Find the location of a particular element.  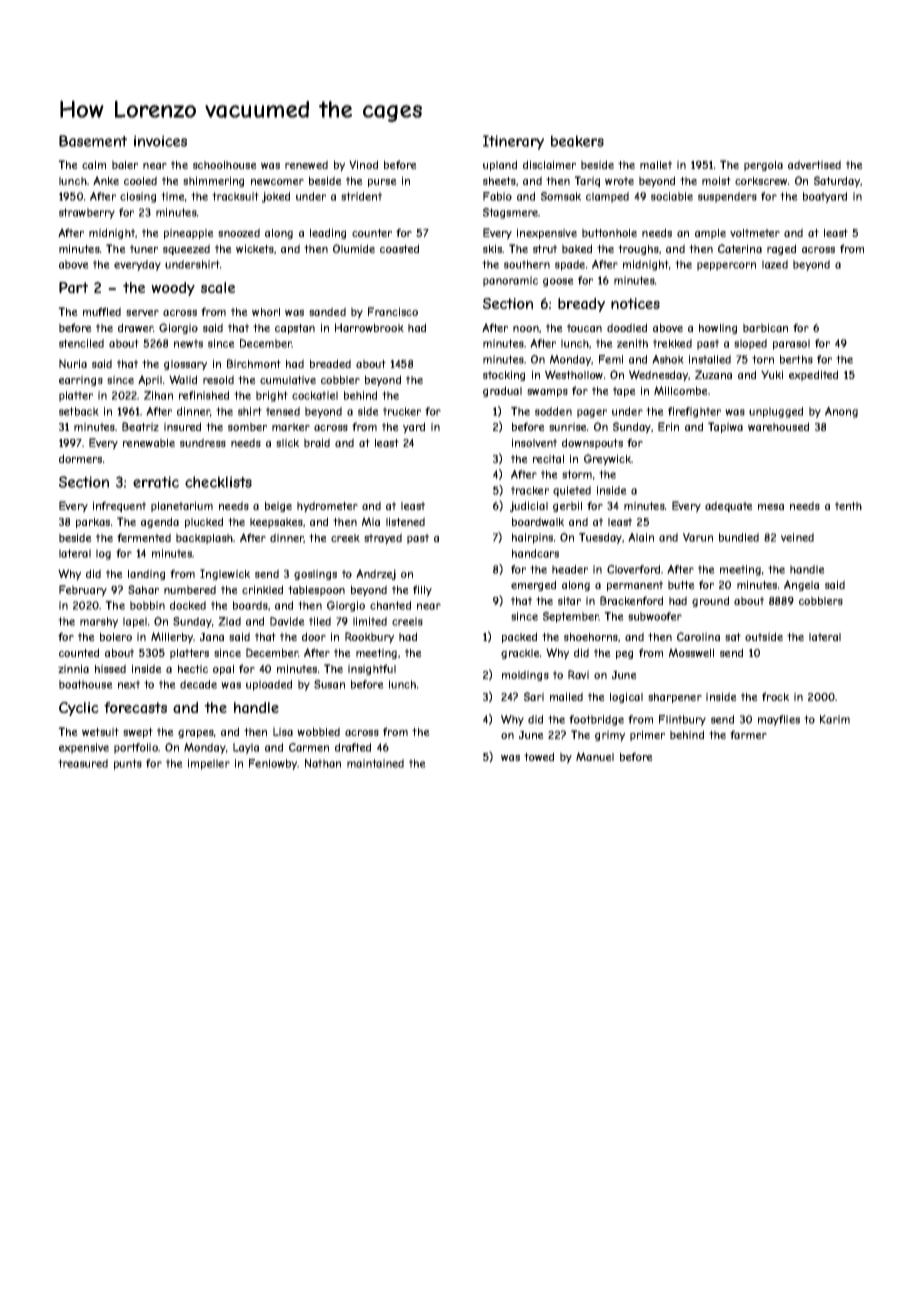

tuner is located at coordinates (144, 249).
